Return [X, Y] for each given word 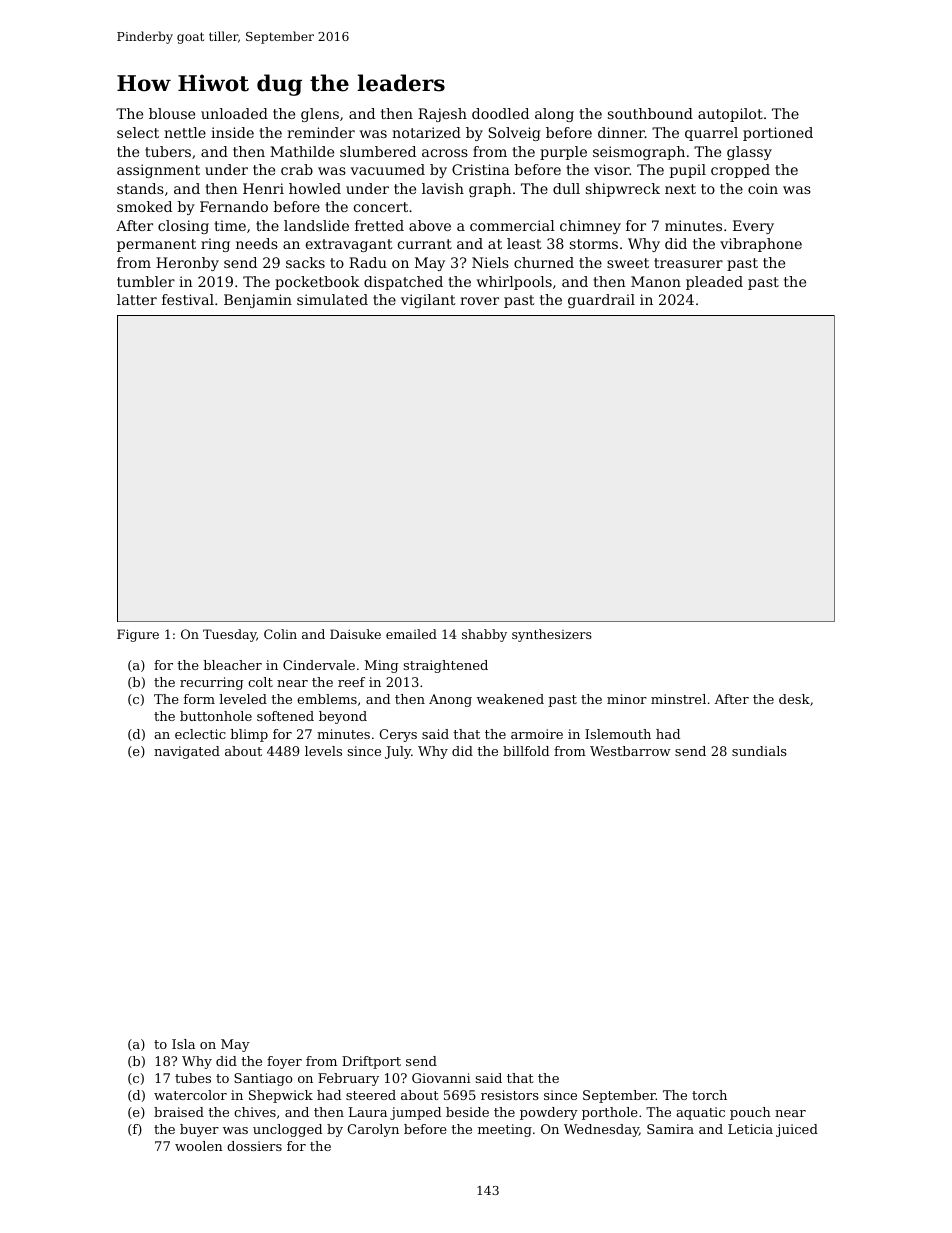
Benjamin [258, 301]
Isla [183, 1044]
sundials [759, 751]
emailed [411, 634]
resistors [510, 1095]
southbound [650, 113]
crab [297, 169]
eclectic [200, 734]
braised [179, 1112]
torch [709, 1095]
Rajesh [442, 115]
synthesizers [552, 635]
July [398, 752]
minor [627, 699]
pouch [750, 1113]
